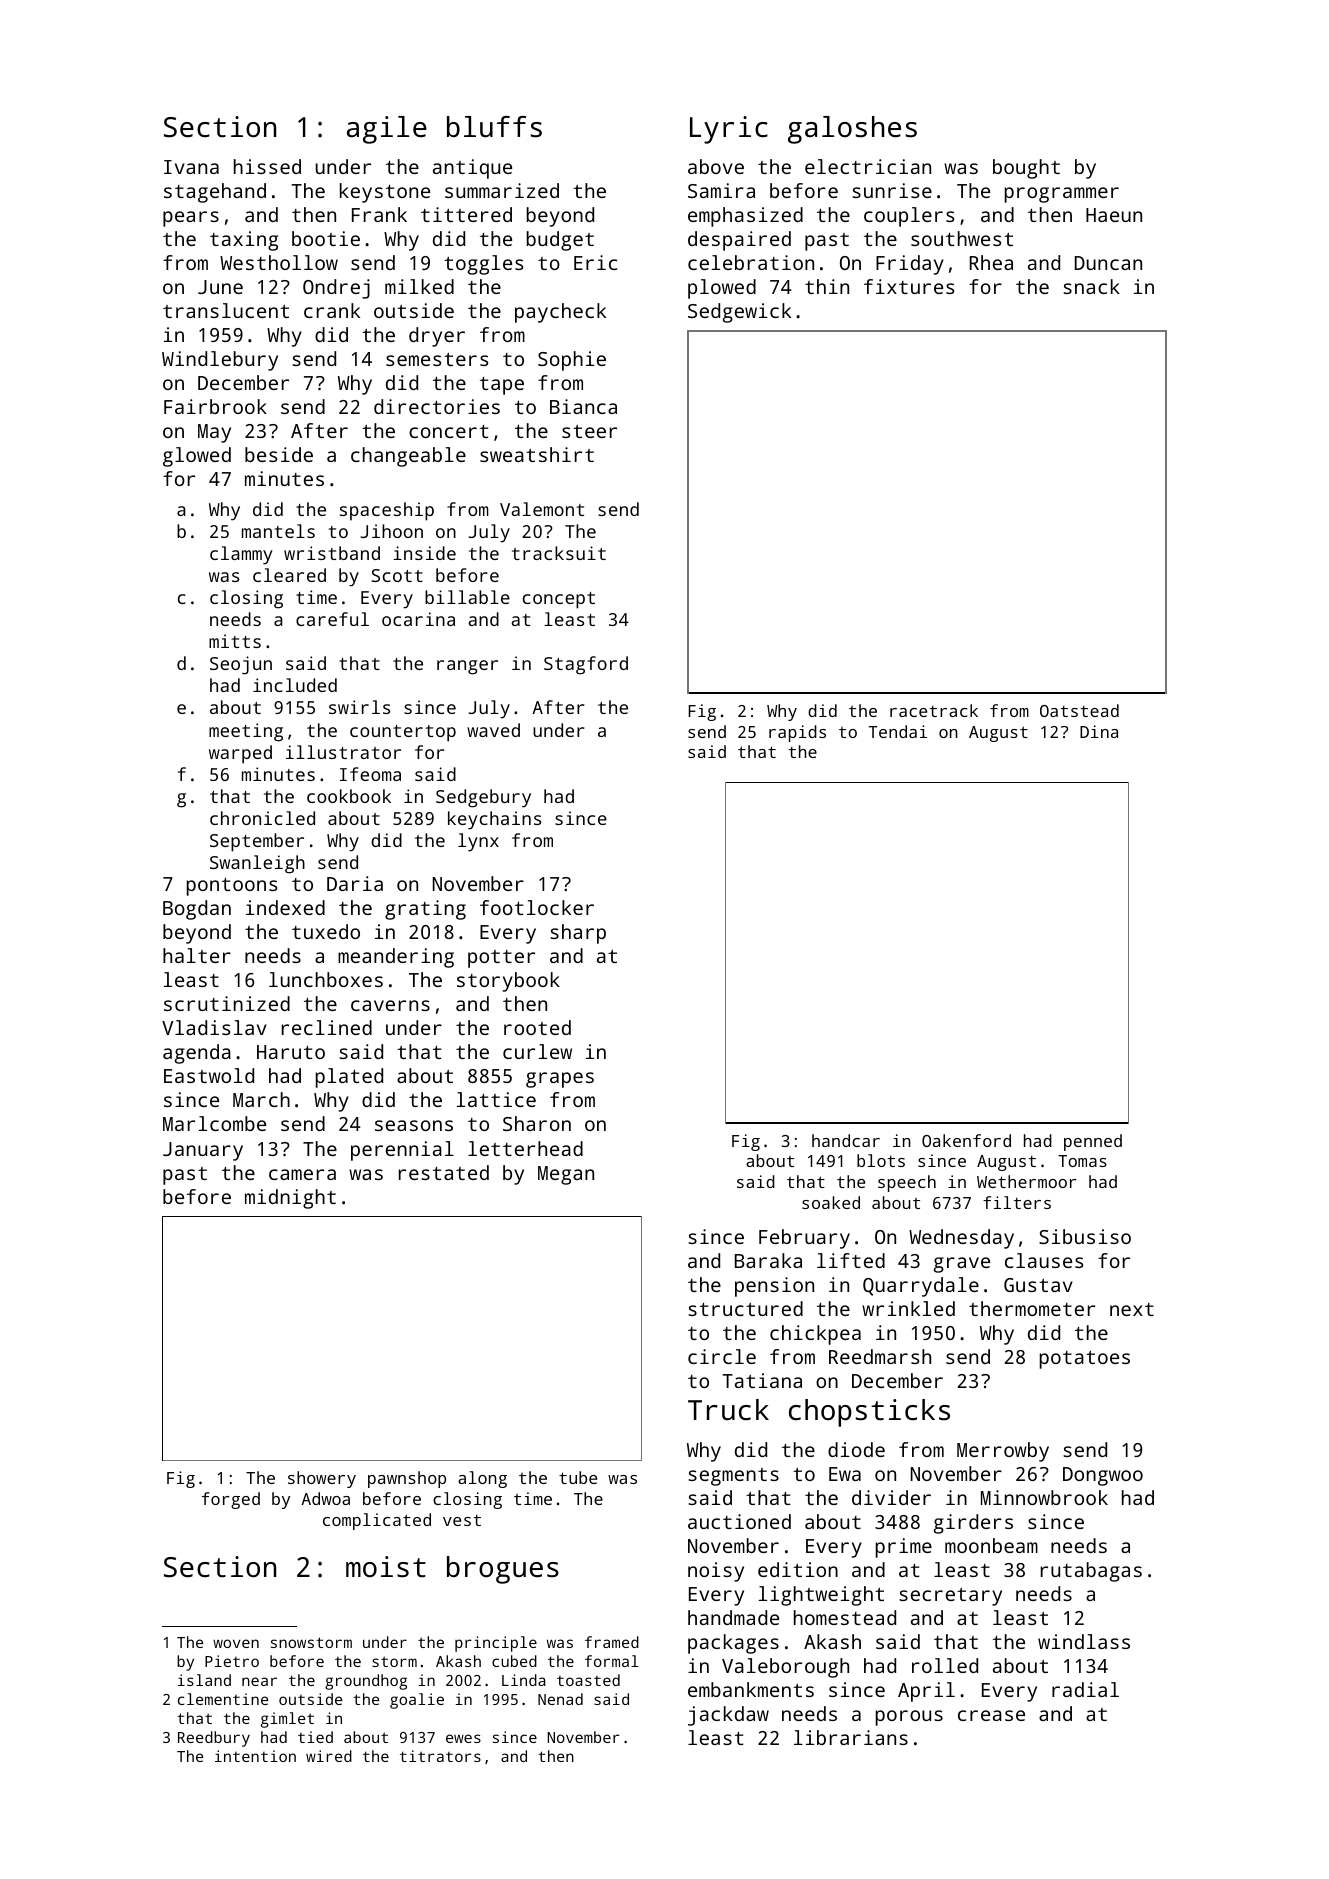  What do you see at coordinates (197, 910) in the document?
I see `Bogdan` at bounding box center [197, 910].
